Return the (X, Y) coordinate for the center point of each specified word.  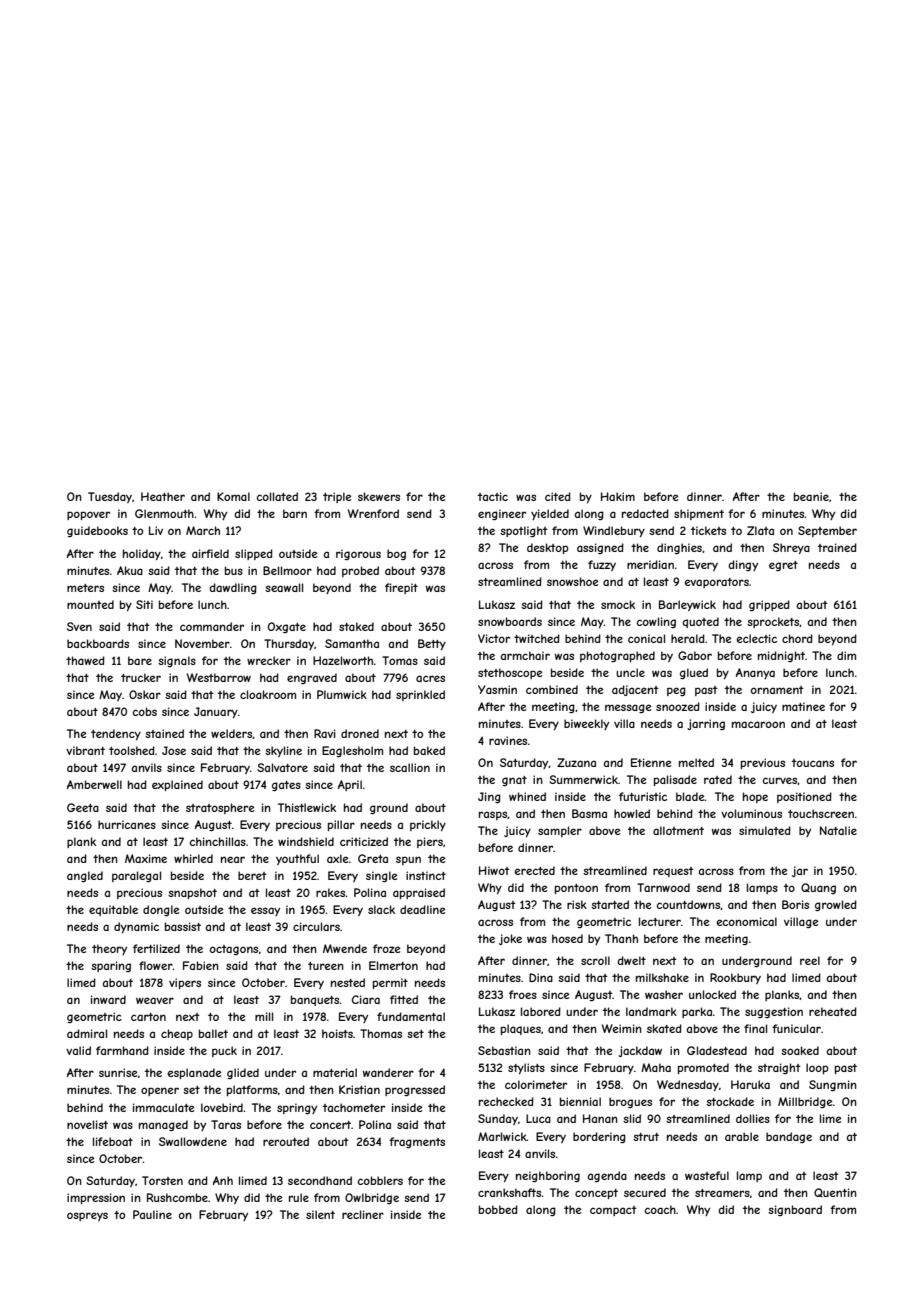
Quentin (835, 1192)
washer (664, 994)
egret (783, 566)
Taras (226, 1124)
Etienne (651, 762)
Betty (432, 644)
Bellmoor (287, 570)
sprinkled (420, 695)
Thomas (381, 1033)
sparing (111, 966)
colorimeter (536, 1084)
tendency (116, 734)
